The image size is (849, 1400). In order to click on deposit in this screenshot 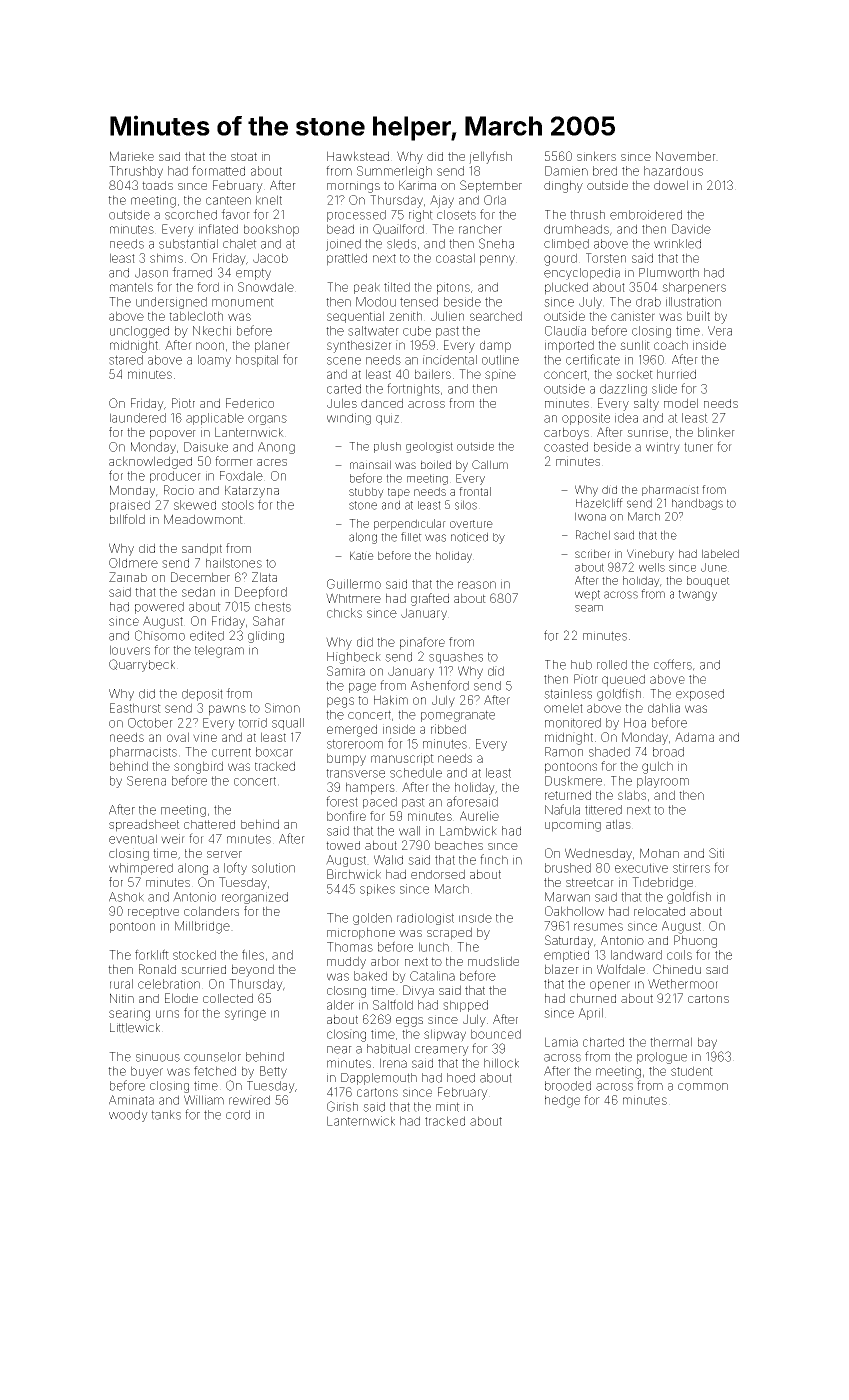, I will do `click(202, 695)`.
